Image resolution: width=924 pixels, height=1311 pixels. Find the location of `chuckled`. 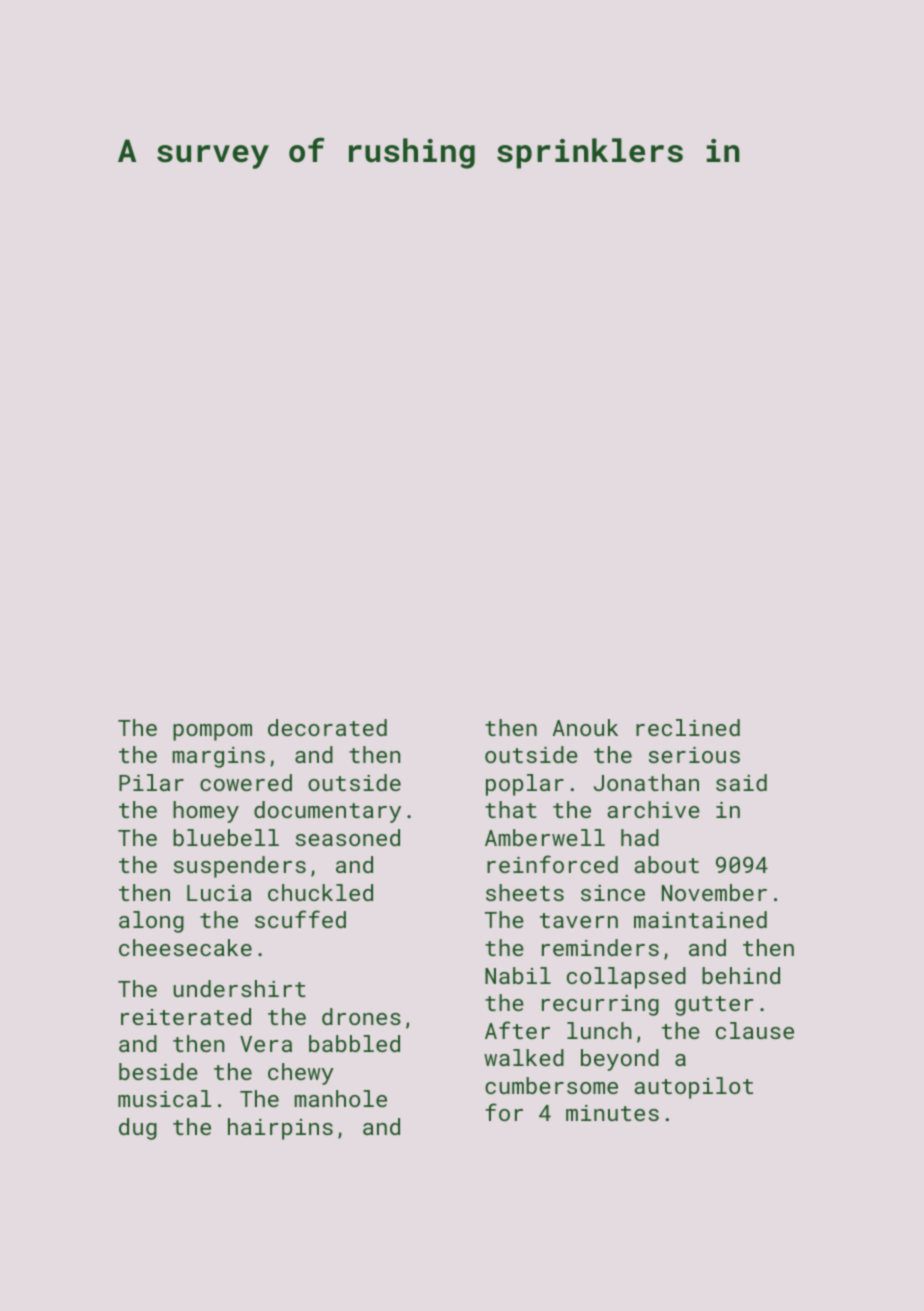

chuckled is located at coordinates (320, 892).
